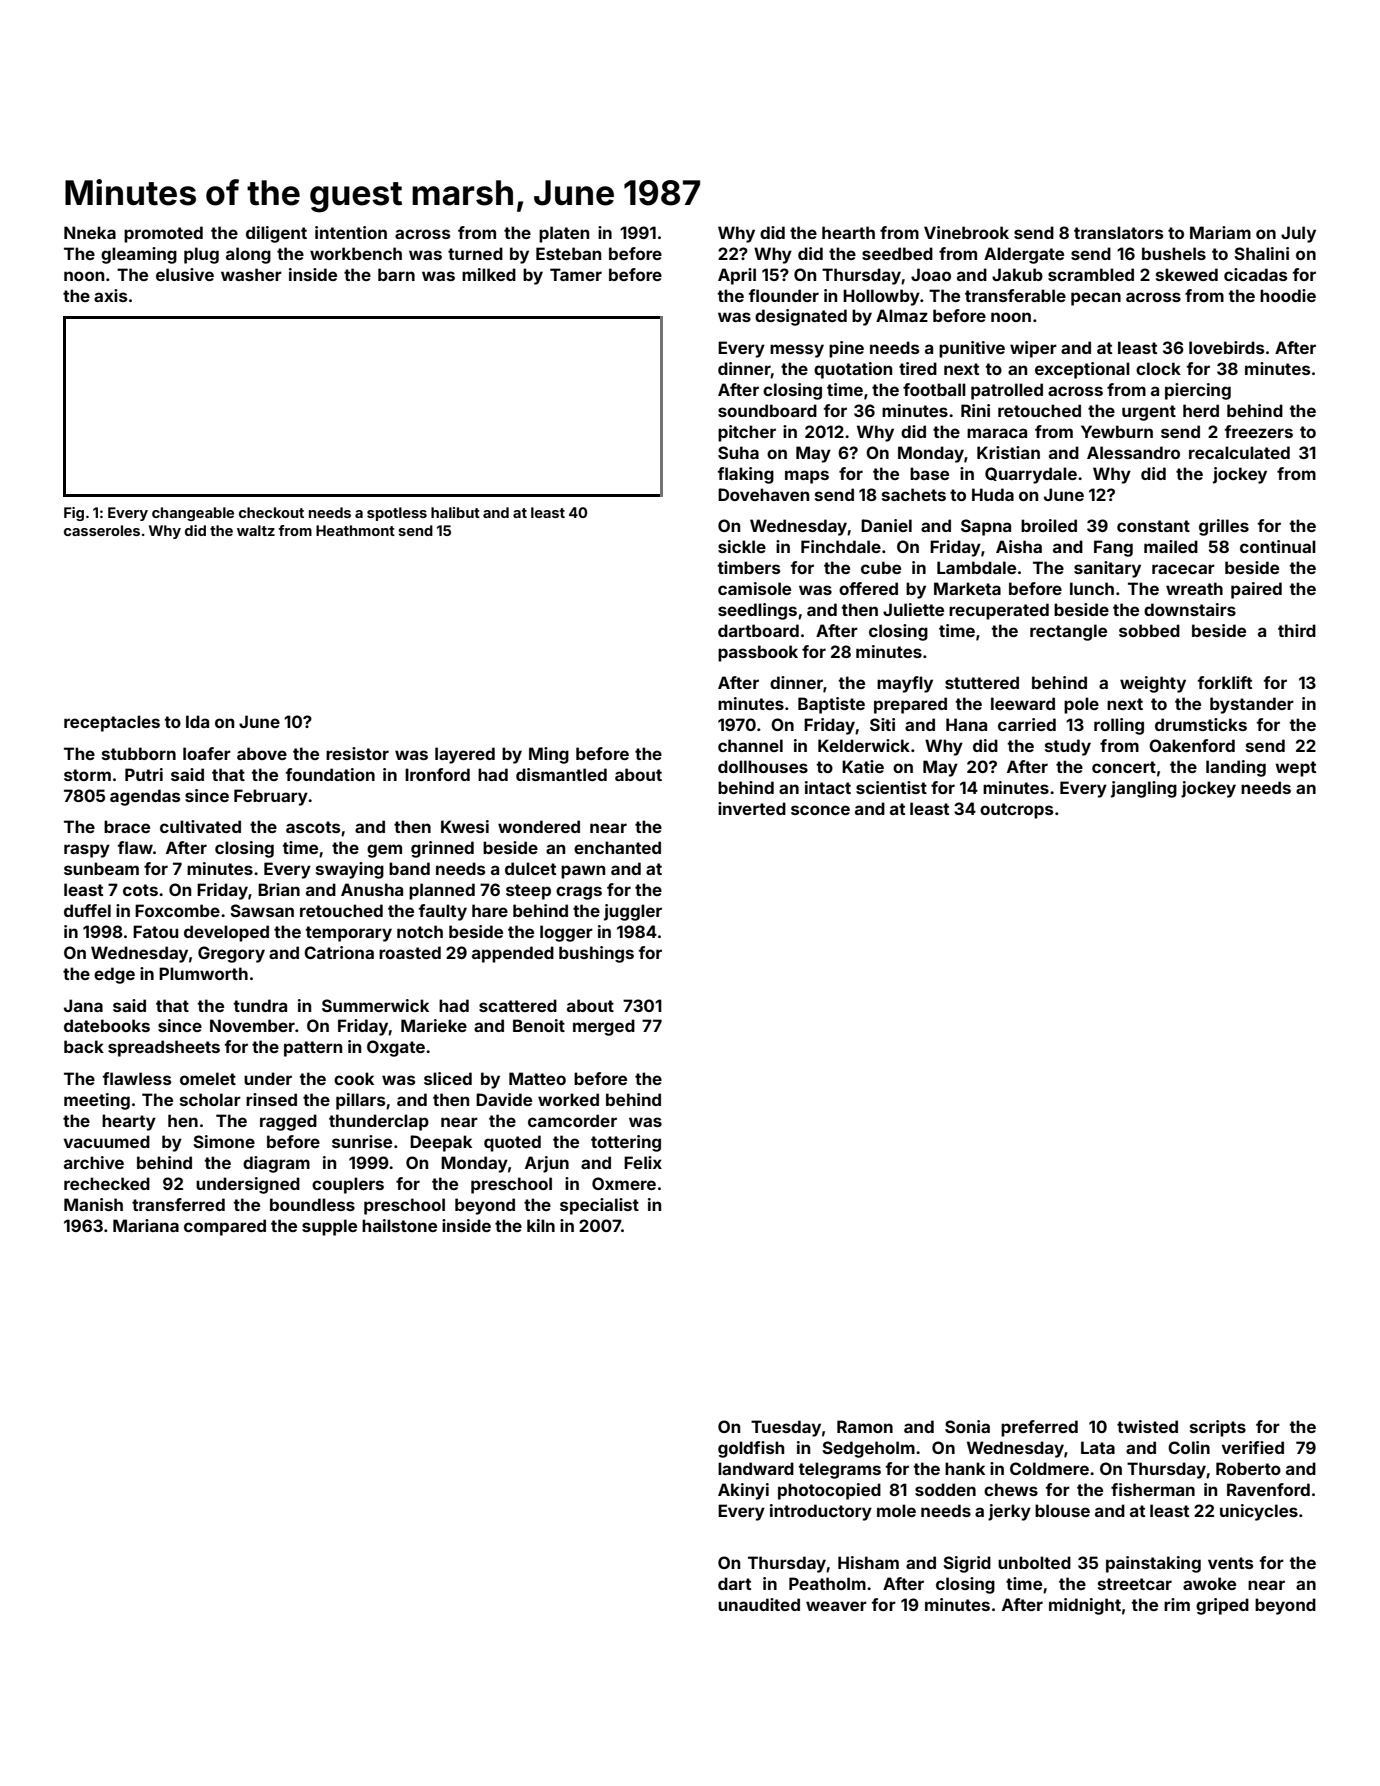 Image resolution: width=1380 pixels, height=1786 pixels. Describe the element at coordinates (836, 1606) in the document. I see `weaver` at that location.
